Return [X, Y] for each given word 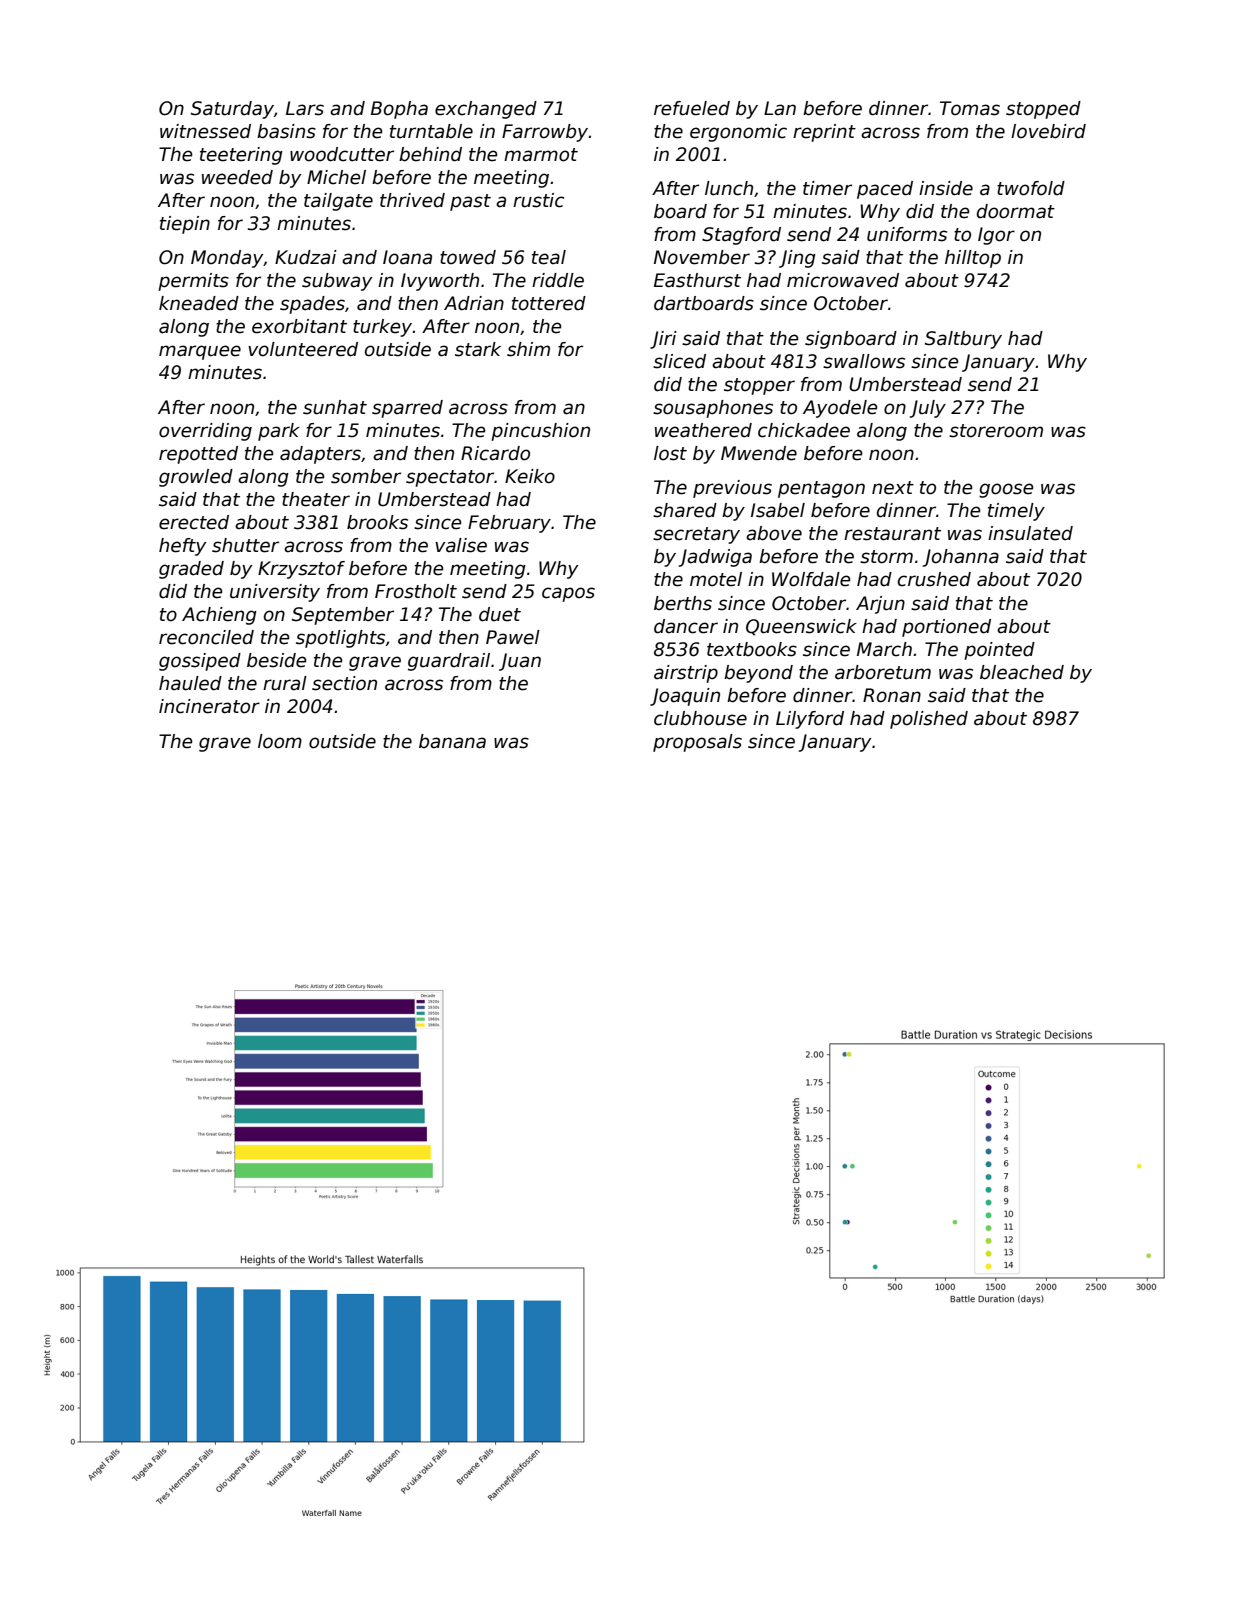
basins [286, 131]
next [893, 488]
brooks [377, 522]
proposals [697, 743]
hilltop [973, 259]
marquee [200, 352]
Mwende [759, 453]
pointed [999, 651]
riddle [558, 280]
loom [280, 741]
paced [885, 190]
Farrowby [545, 133]
